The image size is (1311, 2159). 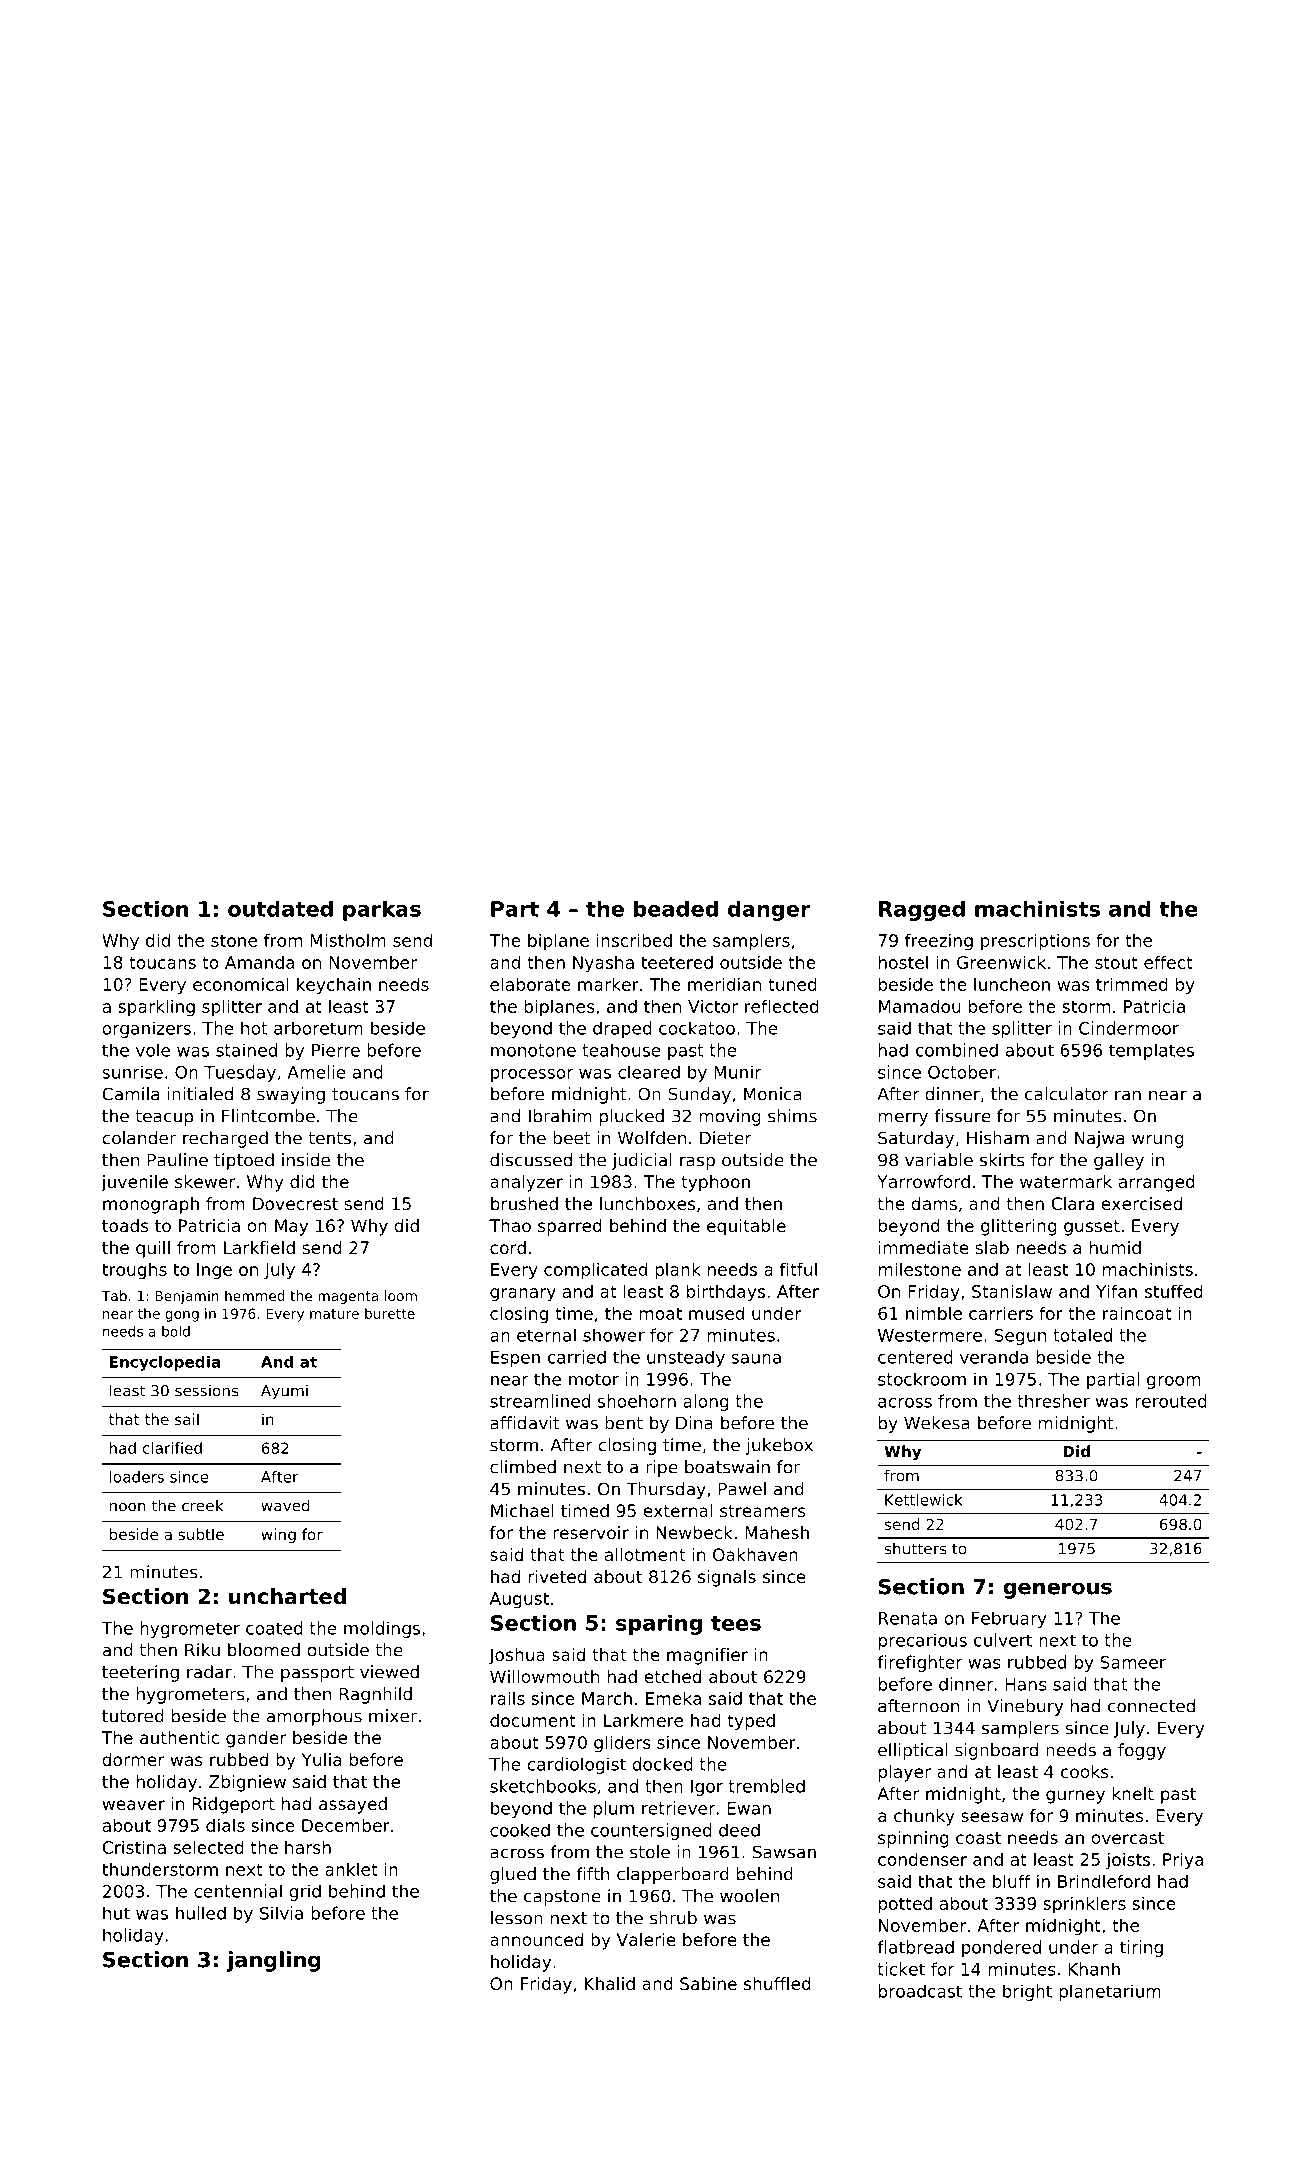 I want to click on along, so click(x=706, y=1402).
